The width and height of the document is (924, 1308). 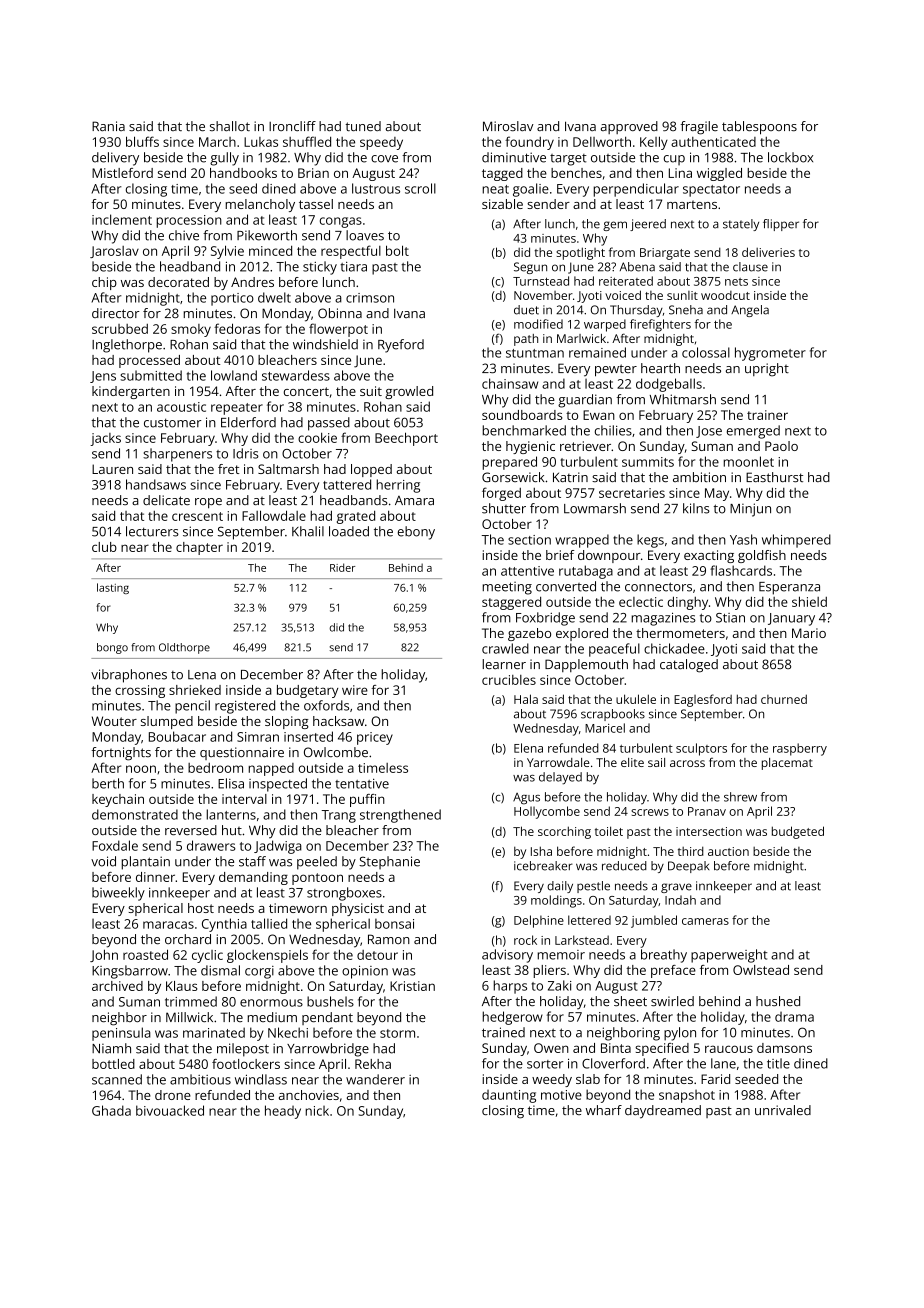 I want to click on upright, so click(x=767, y=370).
